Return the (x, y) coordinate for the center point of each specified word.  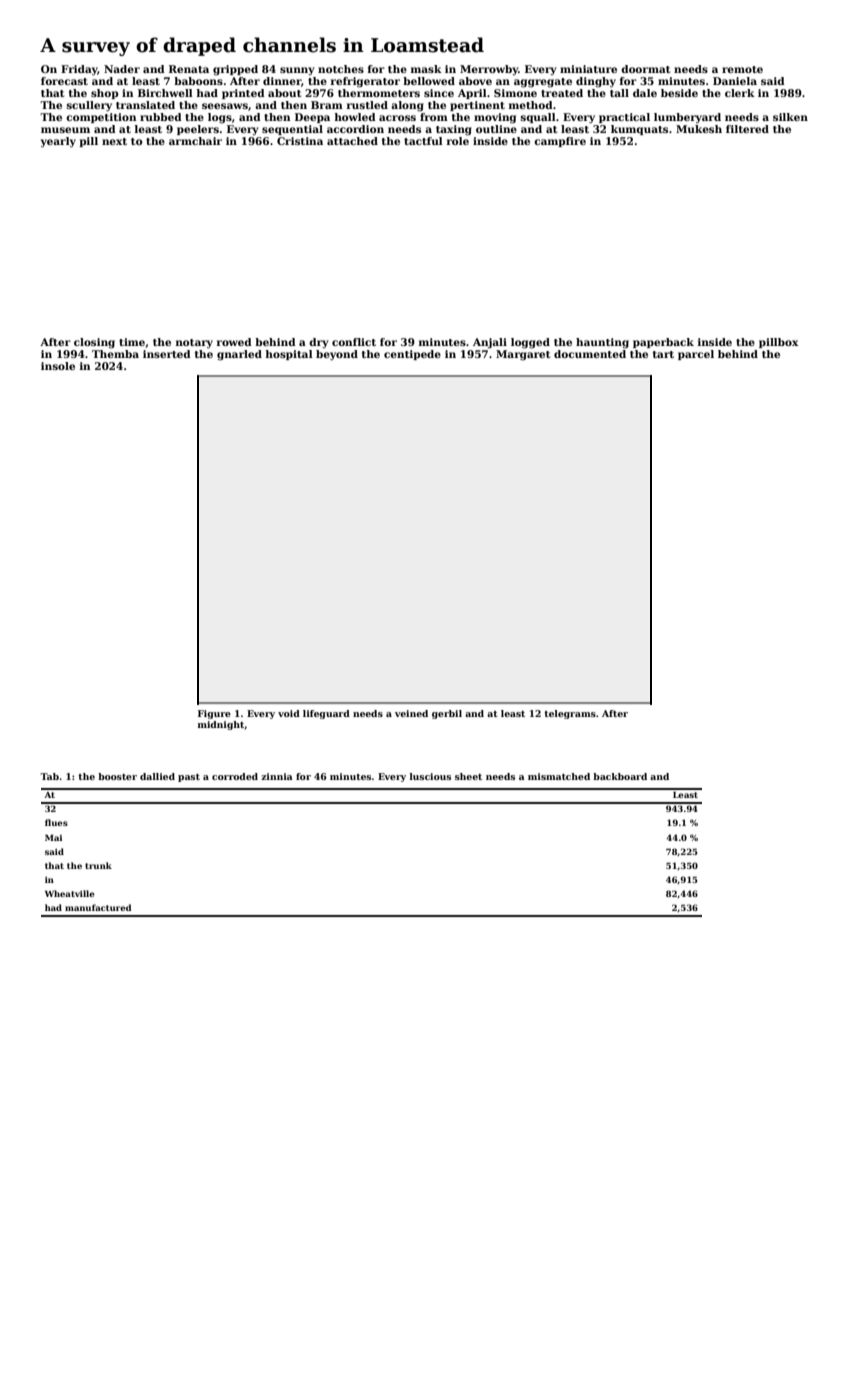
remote (742, 69)
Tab (49, 776)
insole (58, 366)
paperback (663, 343)
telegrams (570, 714)
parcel (696, 355)
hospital (289, 355)
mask (426, 69)
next (114, 141)
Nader (122, 69)
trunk (98, 865)
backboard (620, 776)
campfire (560, 142)
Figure (214, 714)
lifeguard (326, 714)
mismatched (559, 776)
